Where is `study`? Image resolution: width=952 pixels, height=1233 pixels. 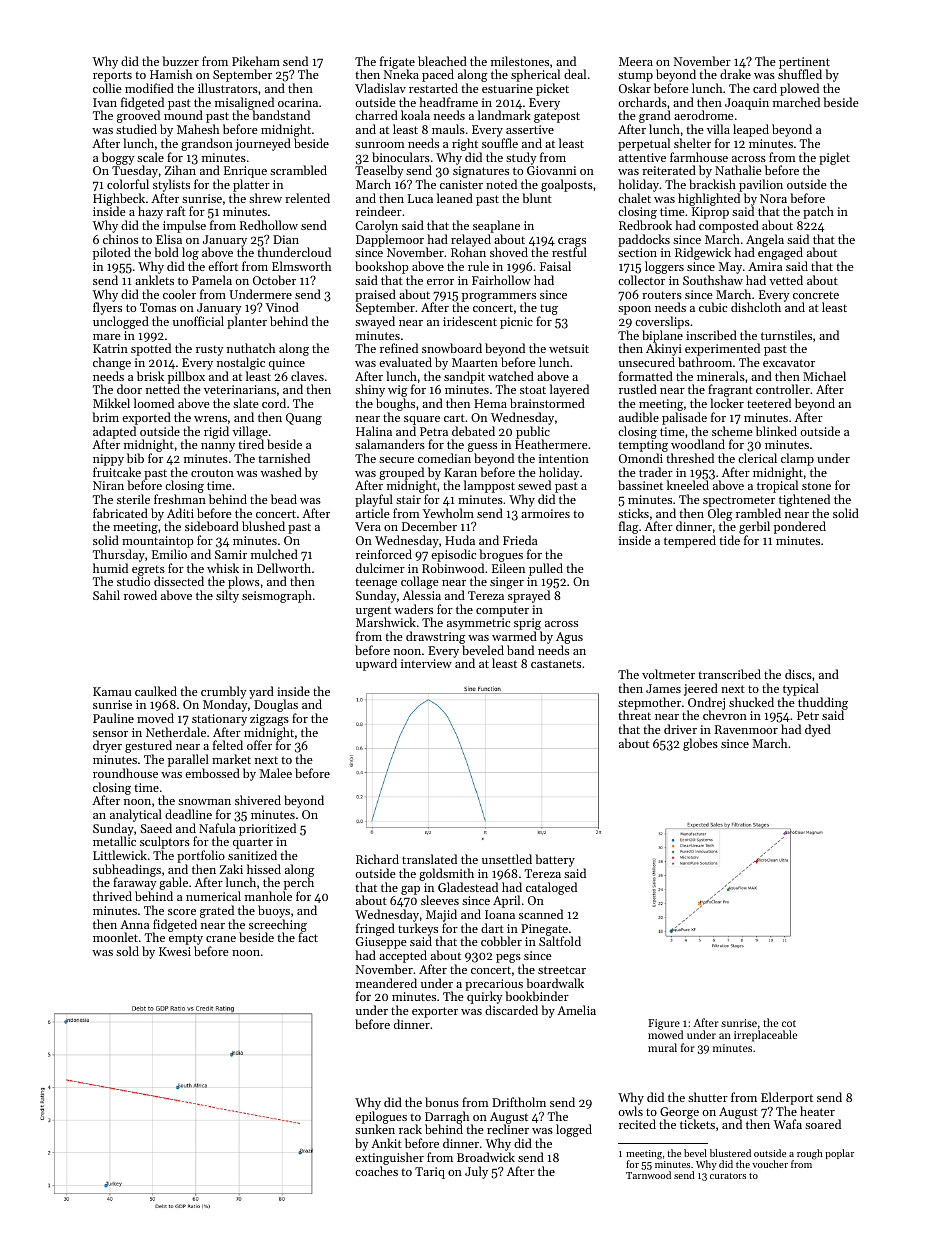
study is located at coordinates (521, 158).
